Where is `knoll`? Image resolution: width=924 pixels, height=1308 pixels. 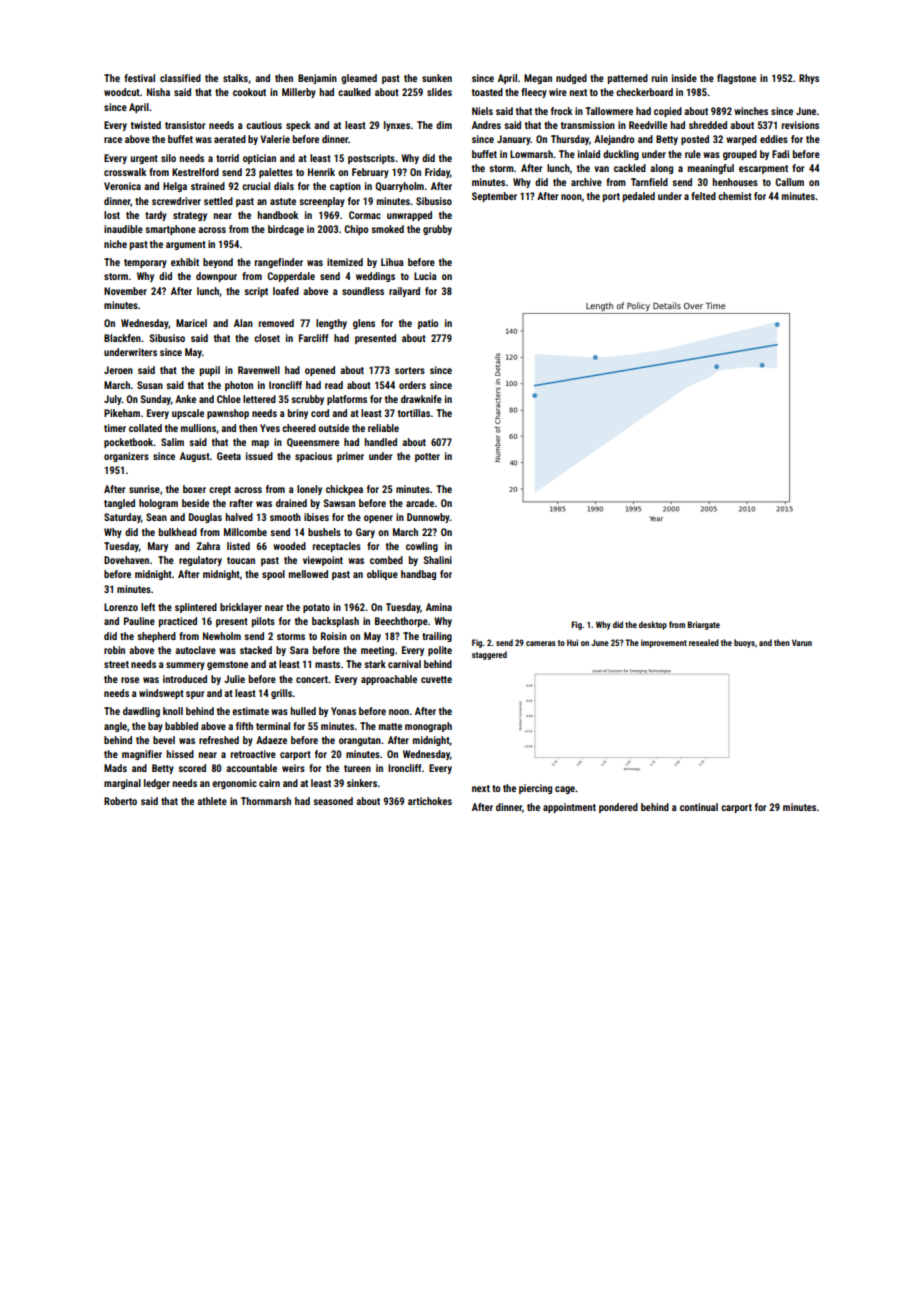
knoll is located at coordinates (173, 711).
